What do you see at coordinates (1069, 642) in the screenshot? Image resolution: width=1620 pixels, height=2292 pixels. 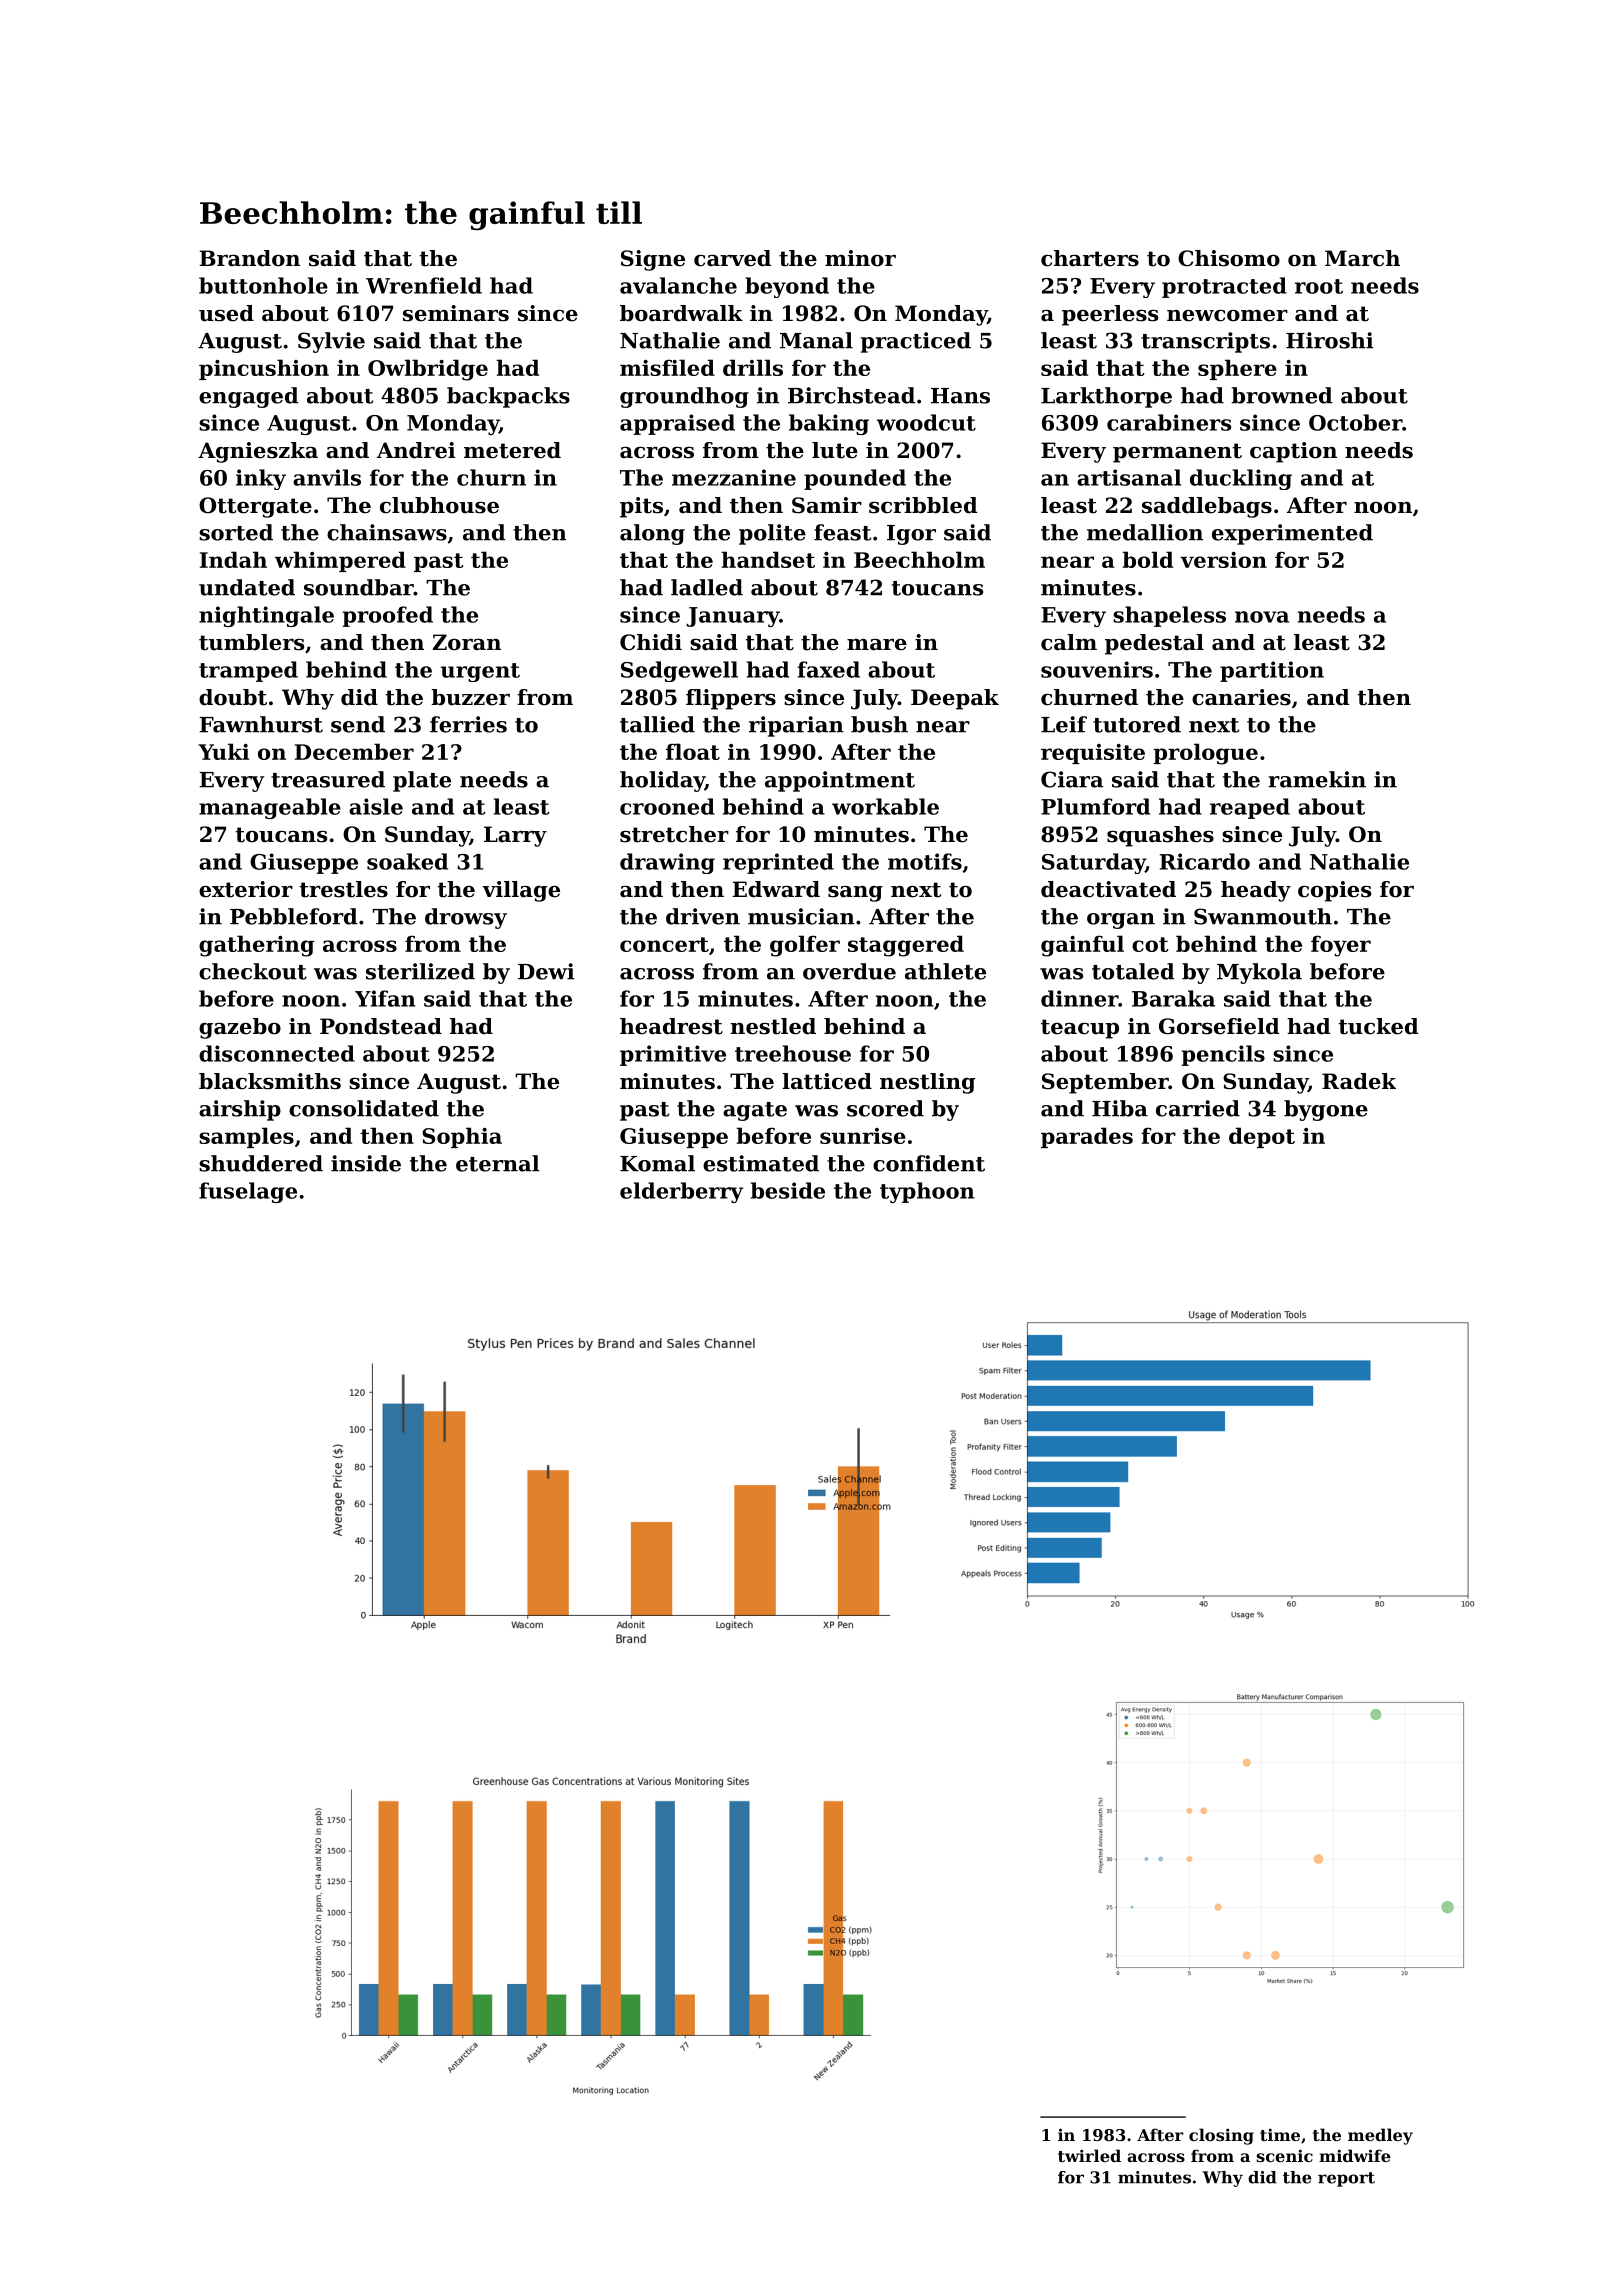 I see `calm` at bounding box center [1069, 642].
